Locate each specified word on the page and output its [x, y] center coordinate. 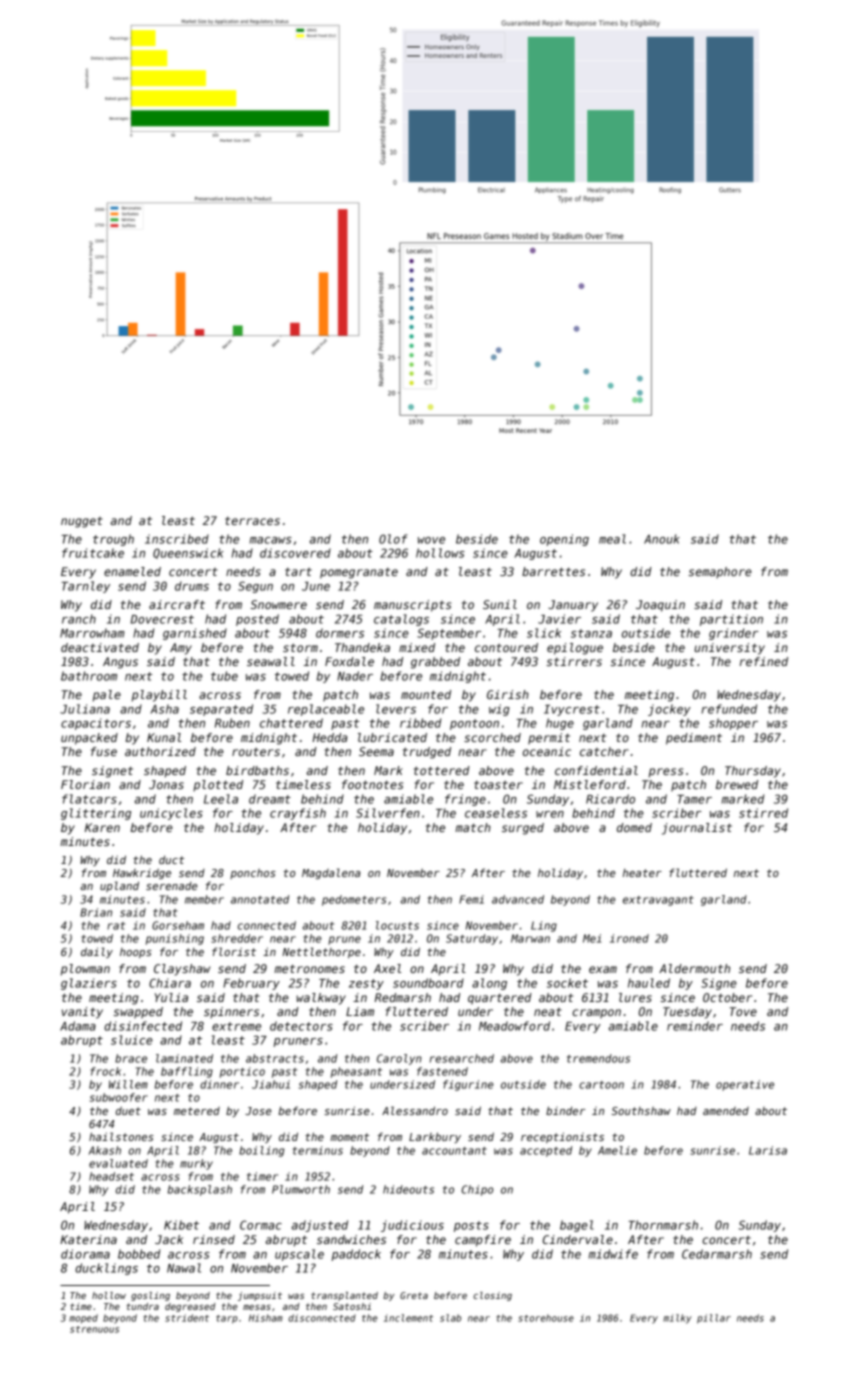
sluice [132, 1040]
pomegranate [359, 573]
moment [349, 1137]
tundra [142, 1306]
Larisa [768, 1150]
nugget [82, 522]
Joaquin [660, 606]
